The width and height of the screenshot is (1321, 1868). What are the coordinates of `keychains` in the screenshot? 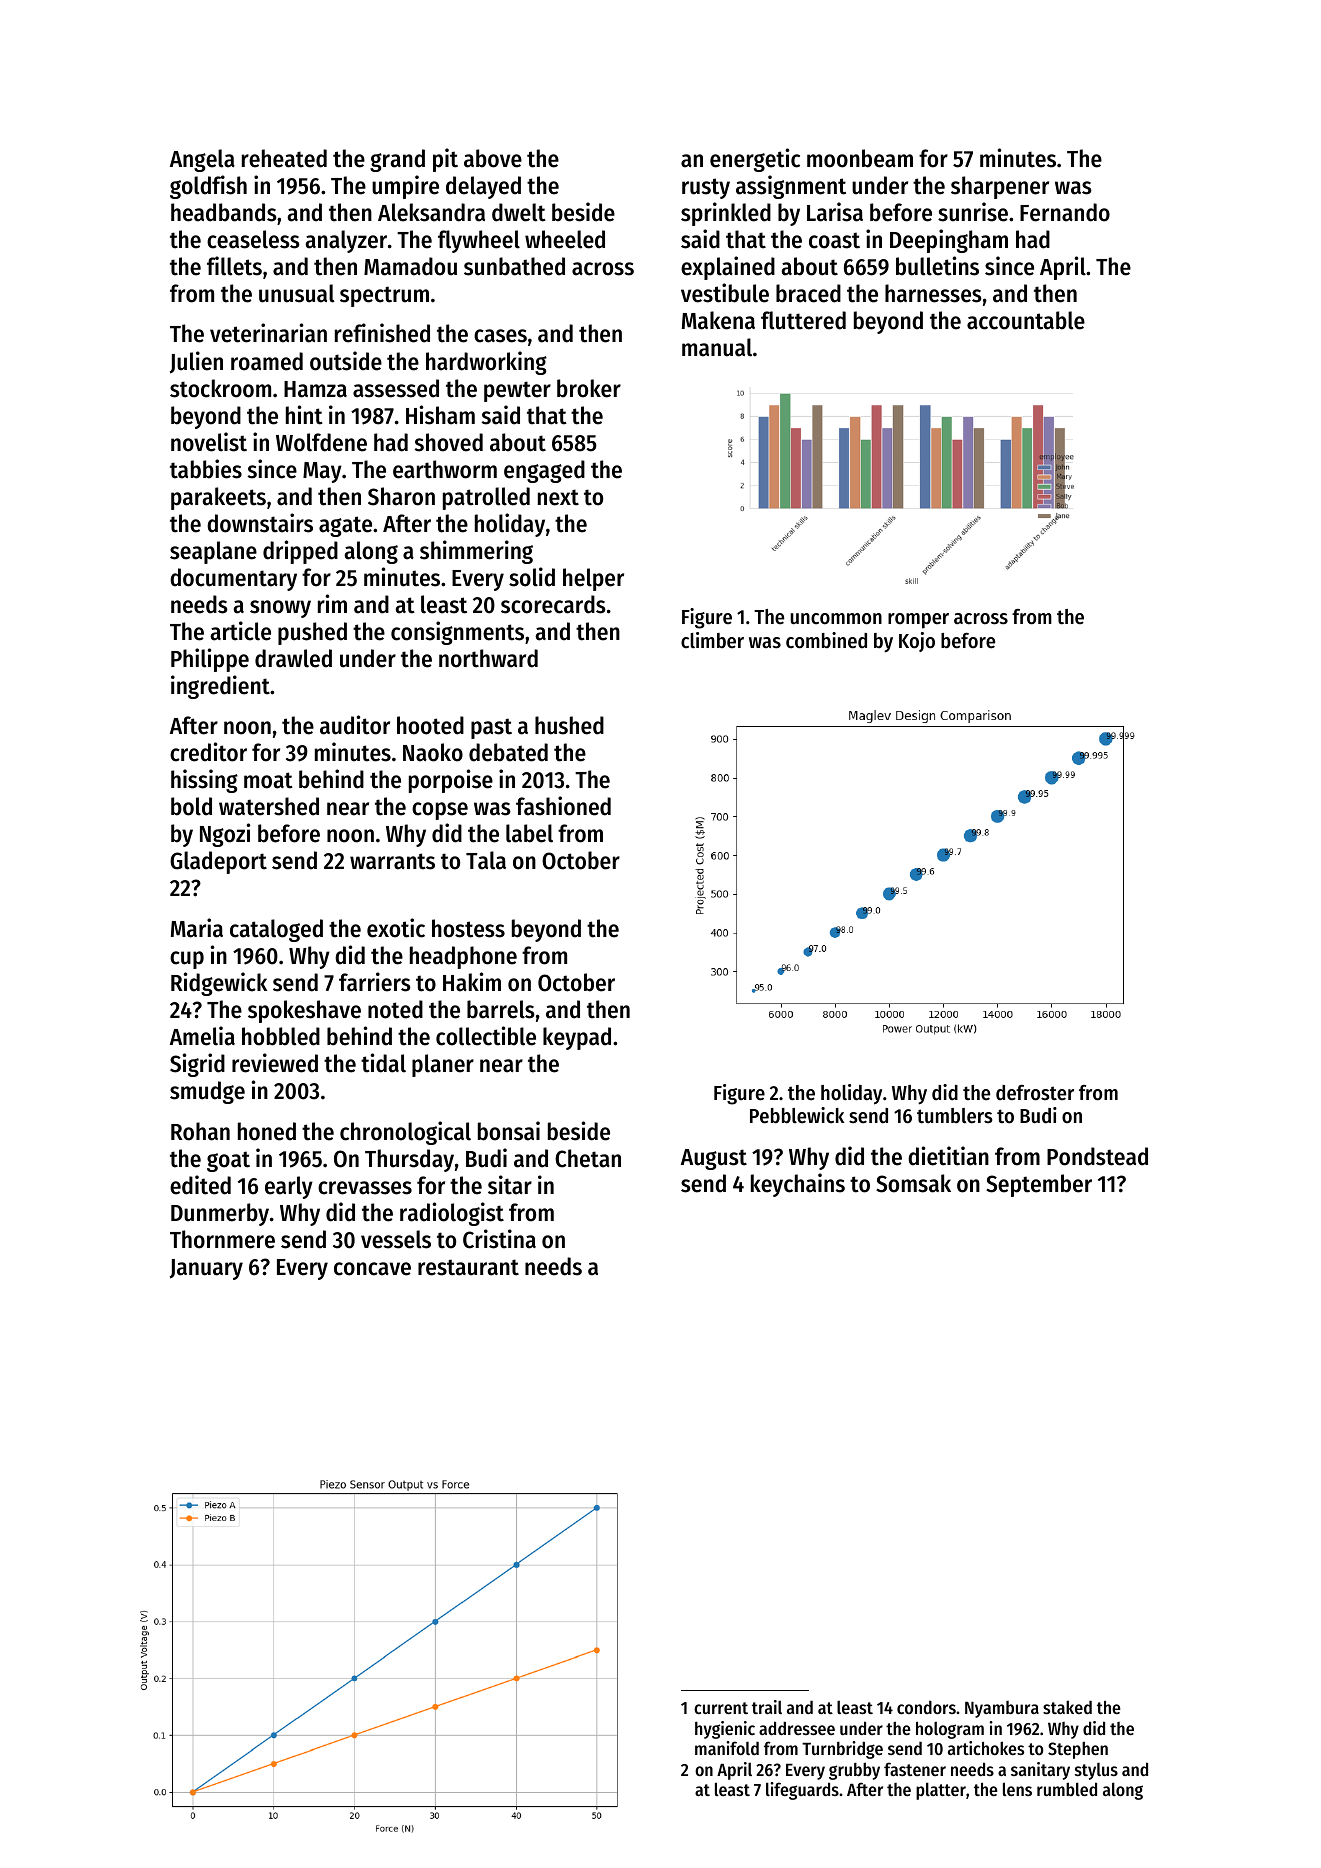 It's located at (798, 1185).
